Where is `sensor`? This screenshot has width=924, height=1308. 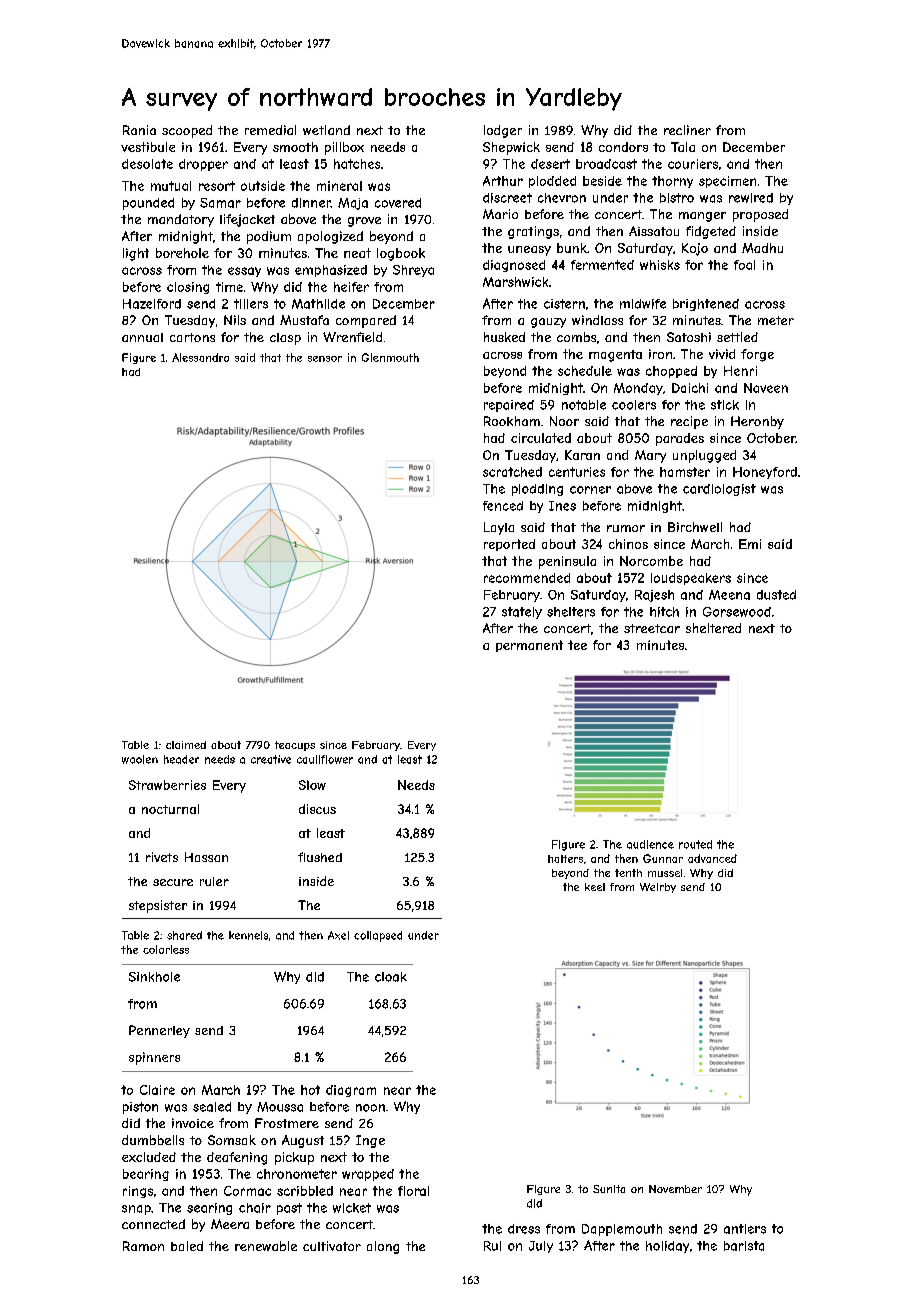
sensor is located at coordinates (325, 359).
